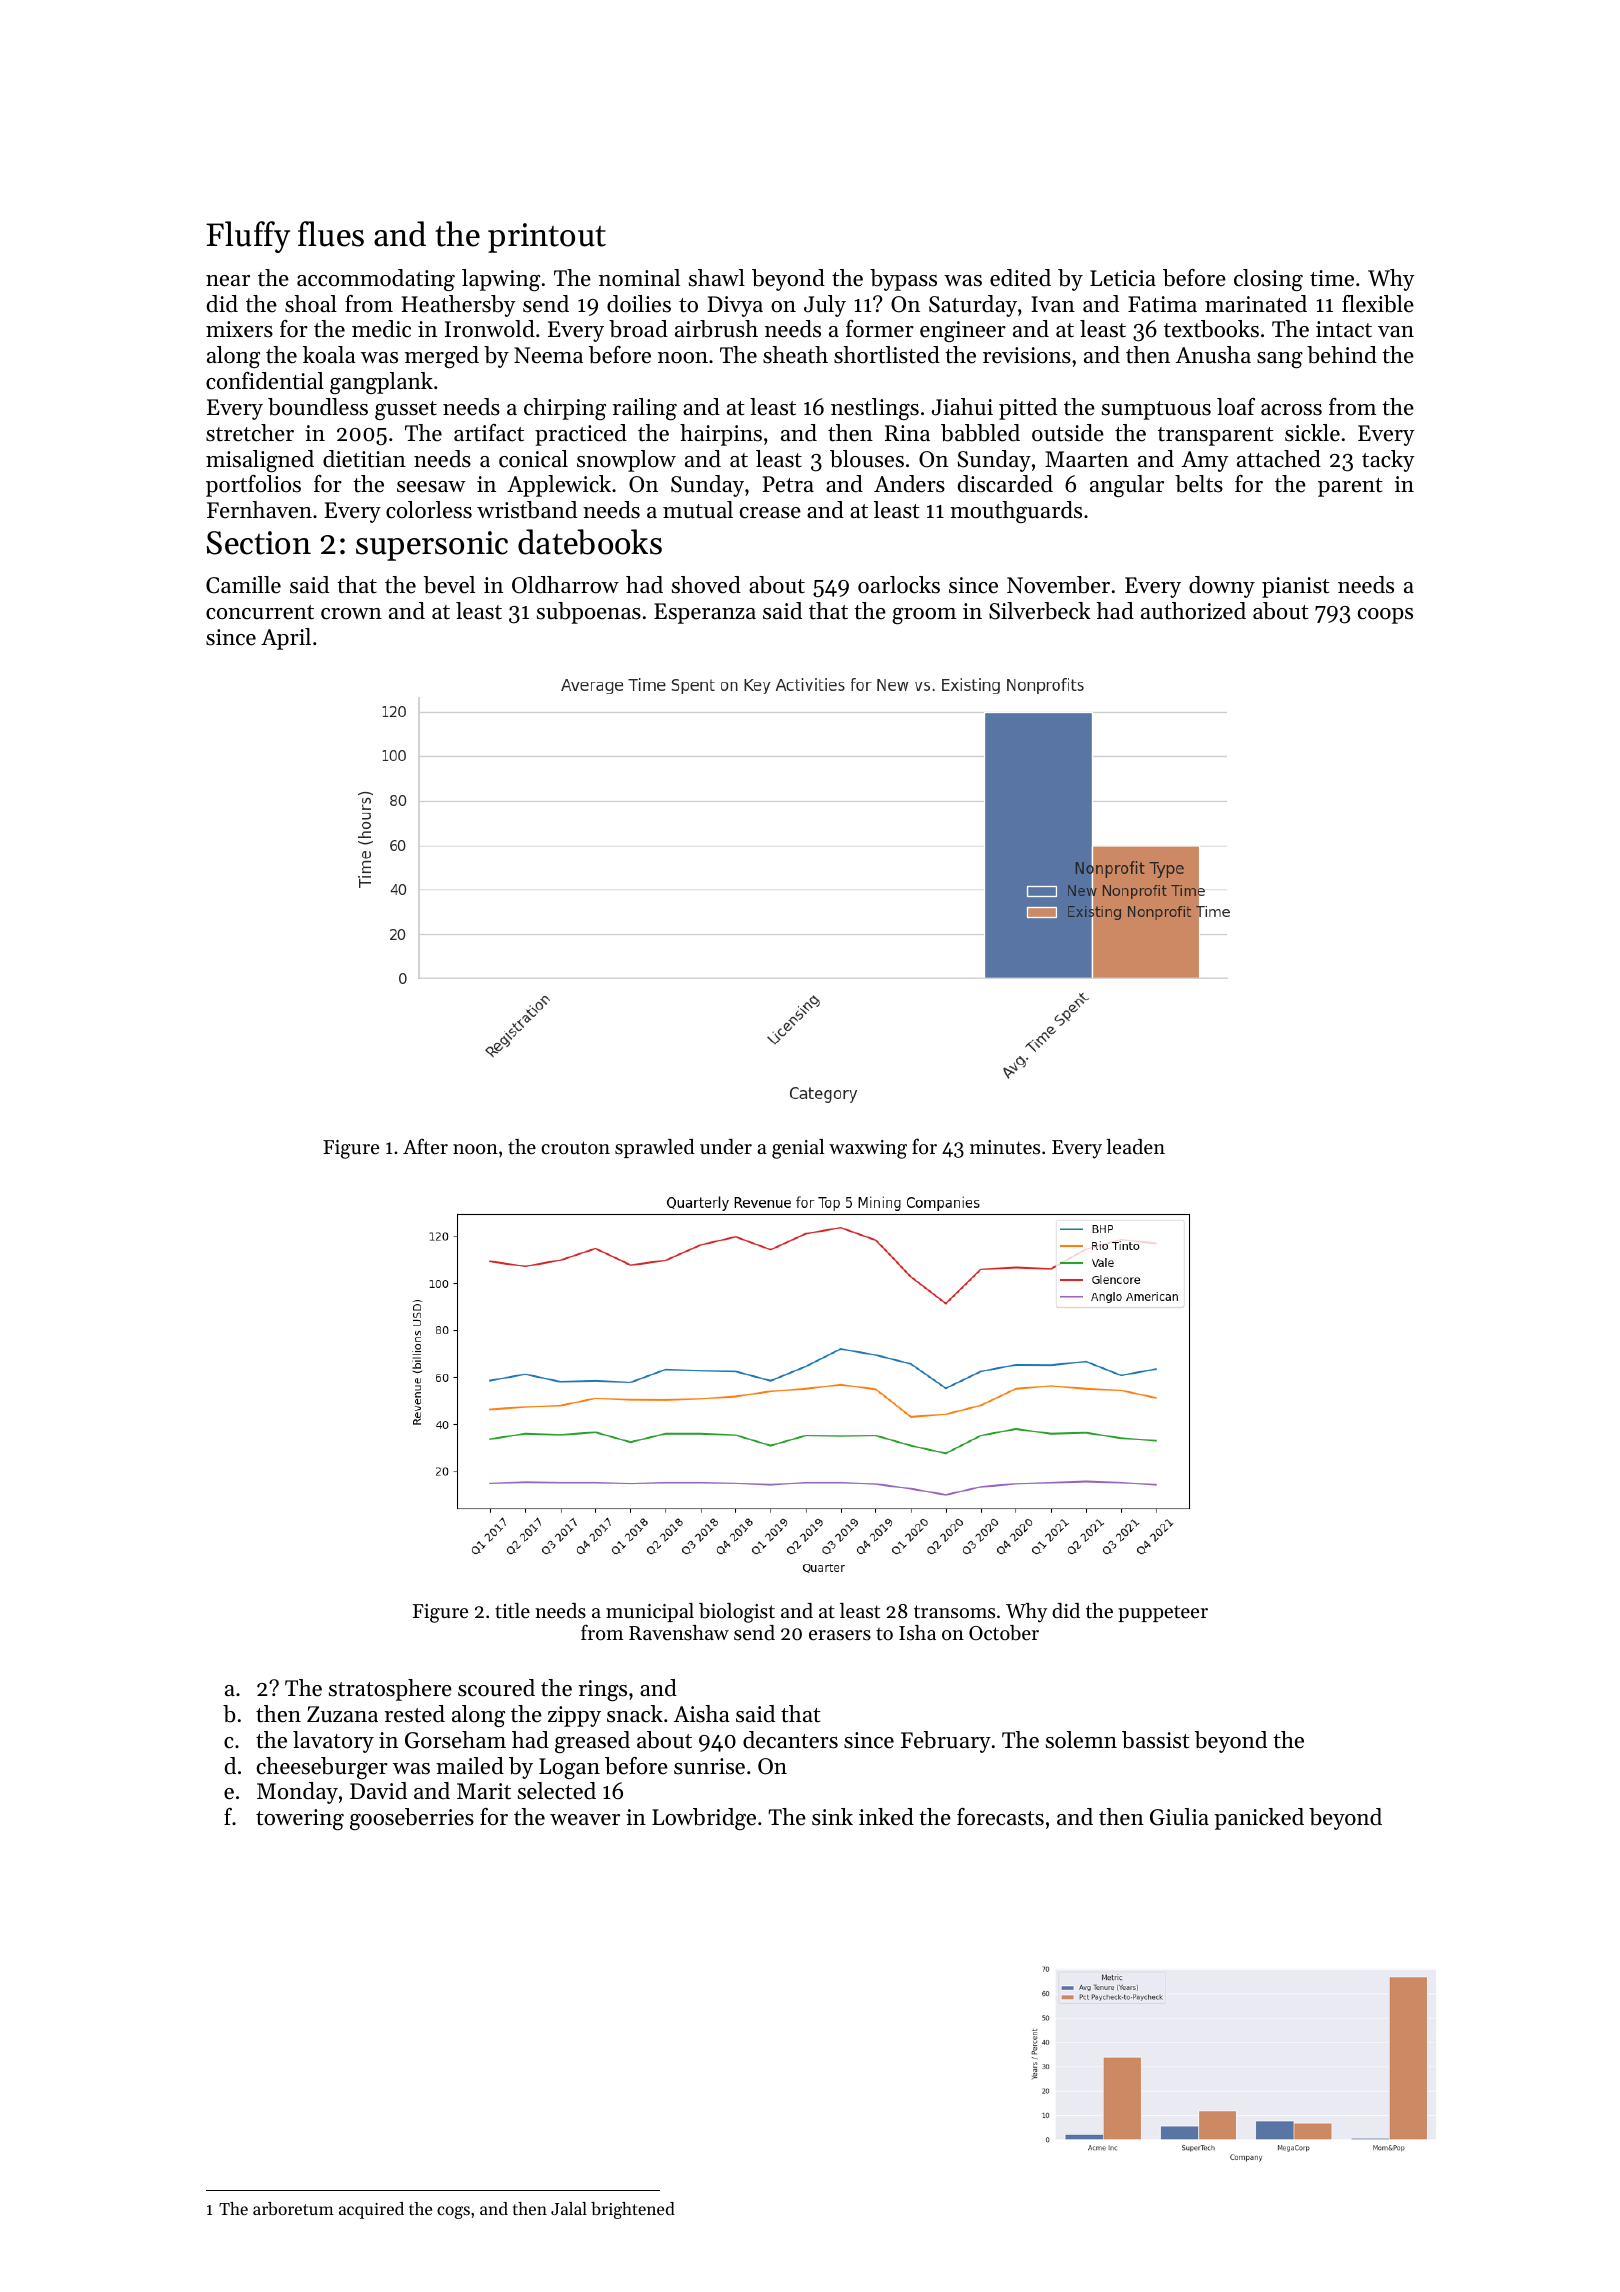  What do you see at coordinates (342, 1714) in the screenshot?
I see `Zuzana` at bounding box center [342, 1714].
